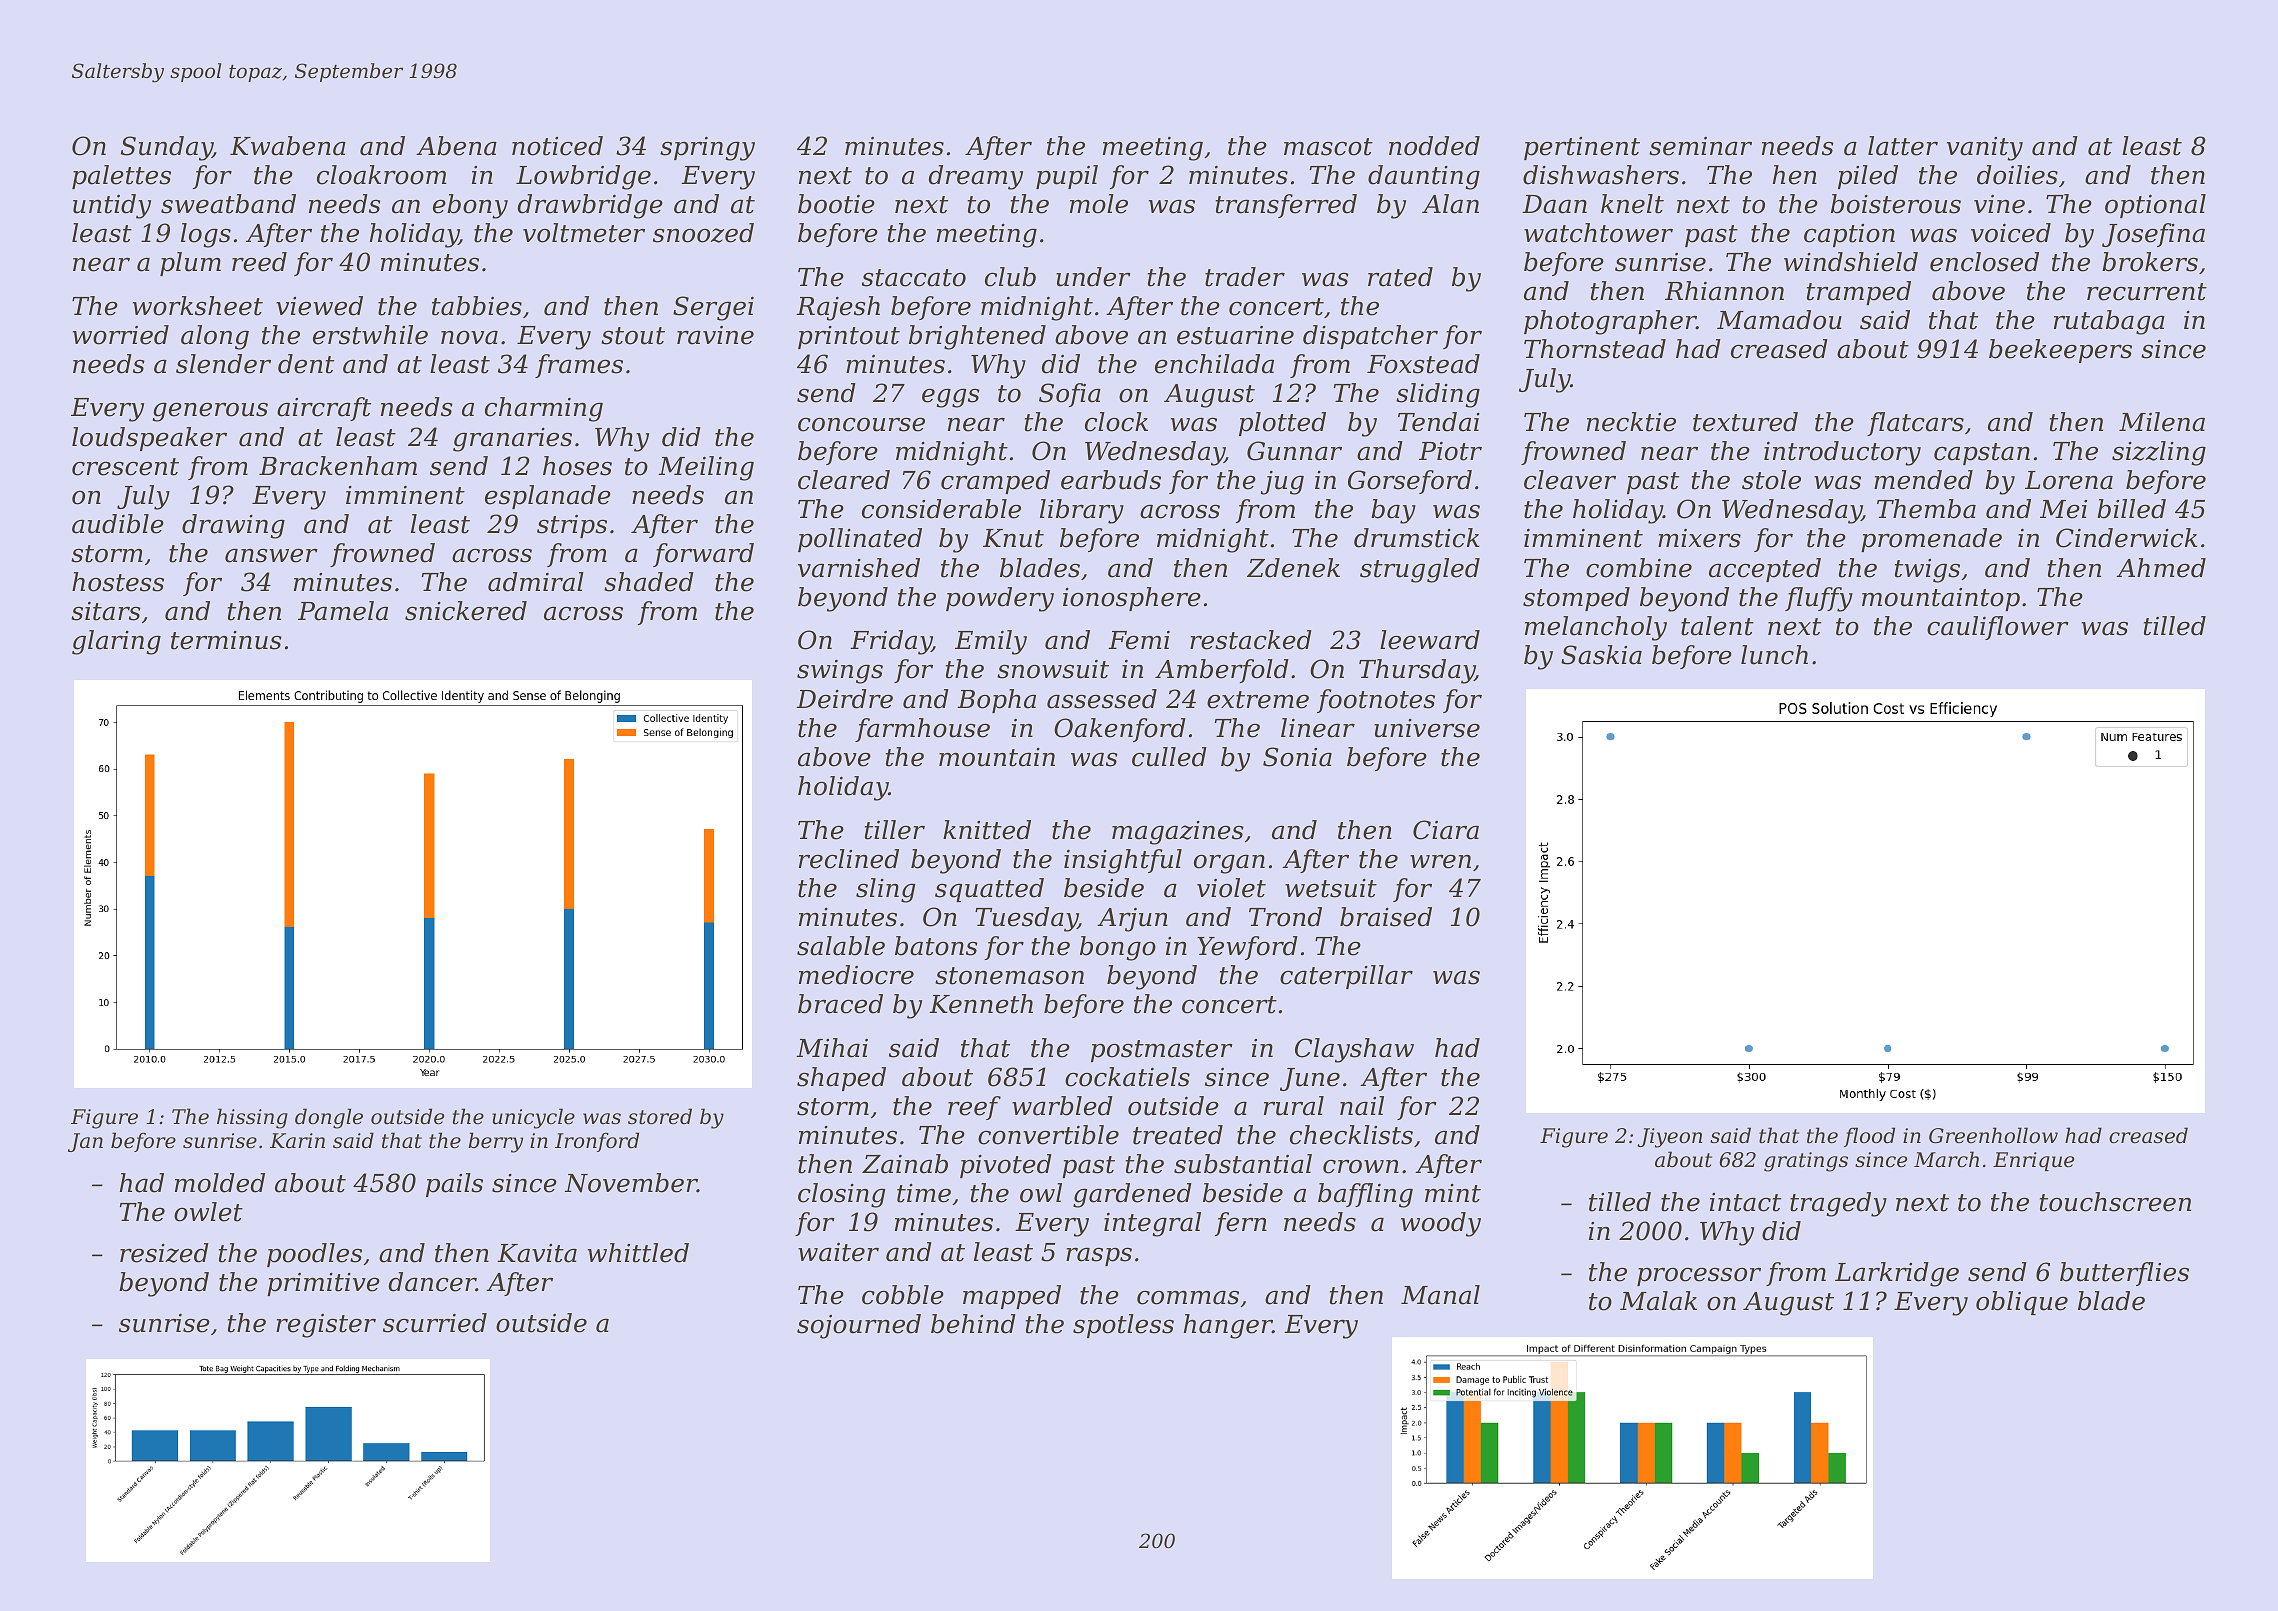  I want to click on terminus, so click(226, 640).
